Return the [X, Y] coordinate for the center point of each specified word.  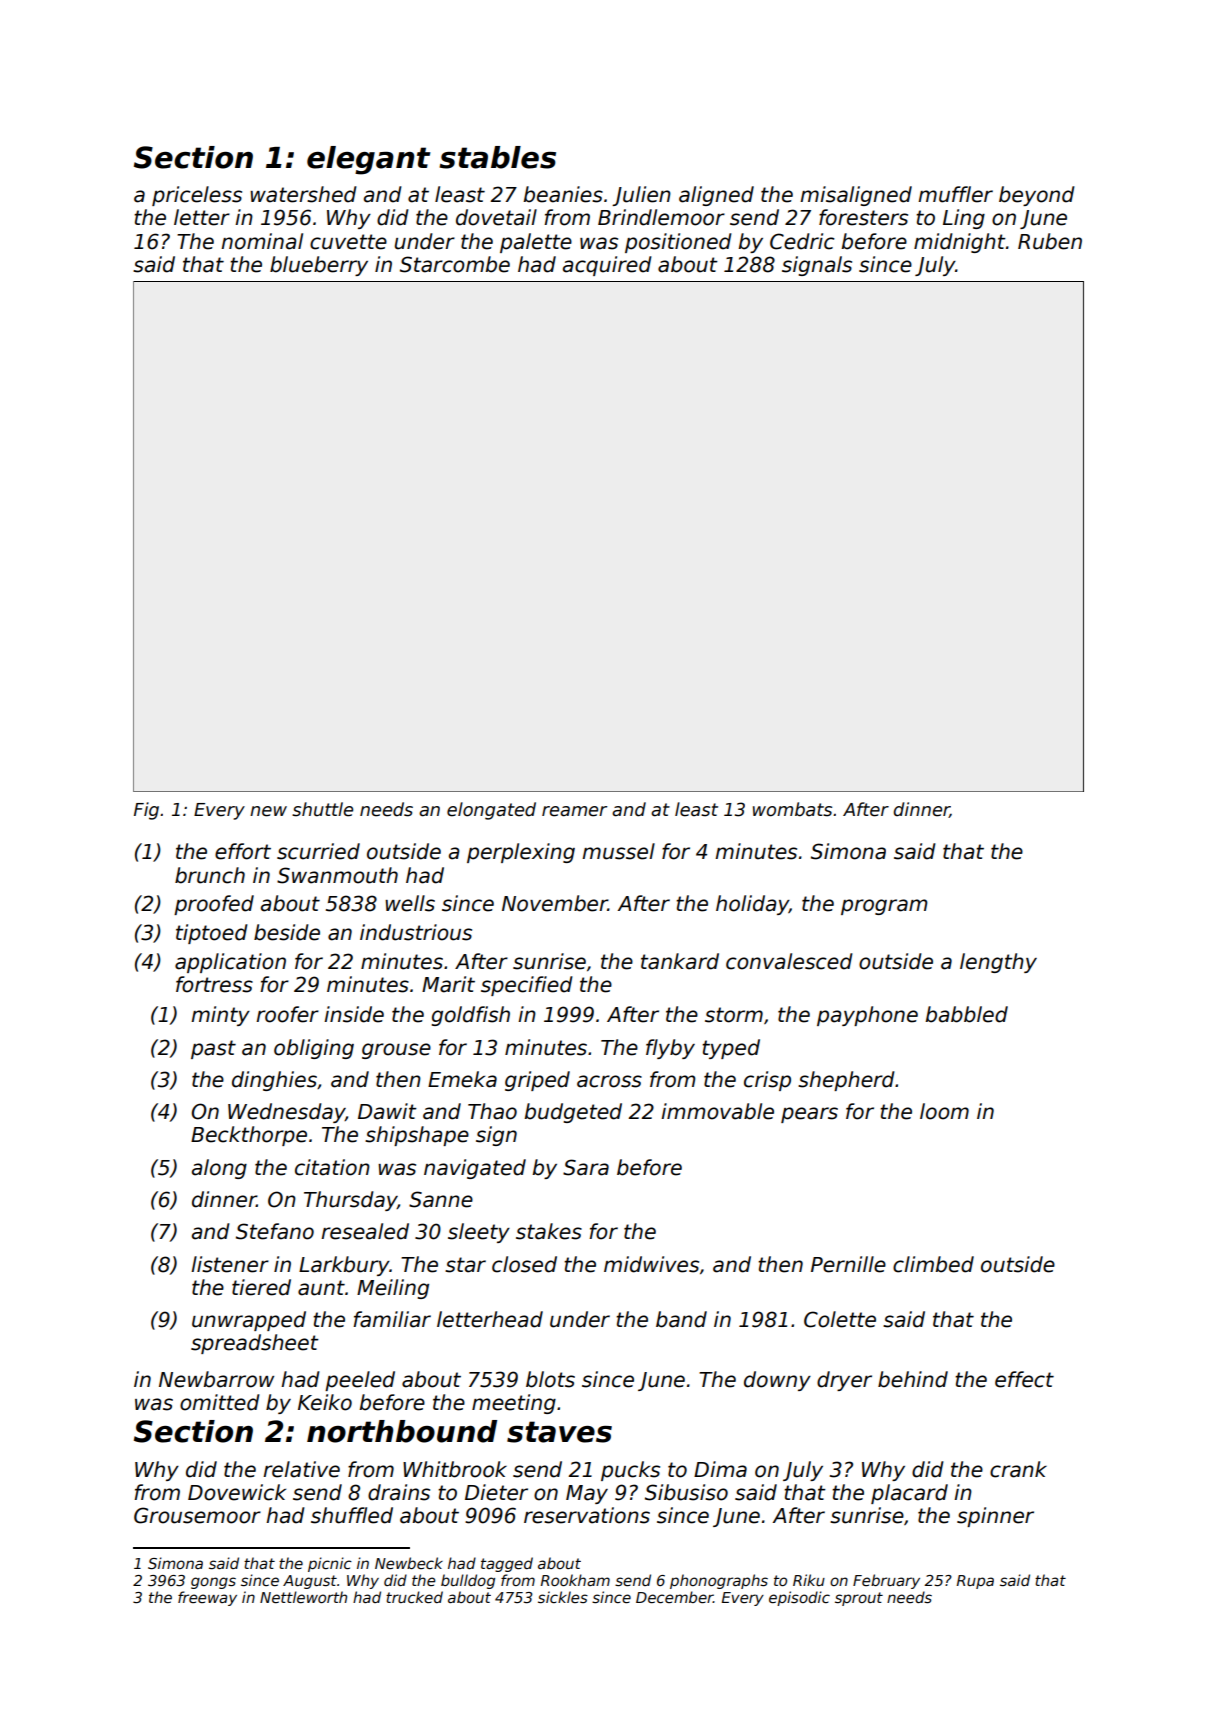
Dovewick [237, 1492]
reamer [574, 811]
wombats [792, 809]
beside [287, 932]
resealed [365, 1231]
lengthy [998, 963]
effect [1024, 1379]
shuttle [322, 809]
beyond [1037, 196]
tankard [680, 961]
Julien [641, 196]
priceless [197, 196]
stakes [549, 1231]
